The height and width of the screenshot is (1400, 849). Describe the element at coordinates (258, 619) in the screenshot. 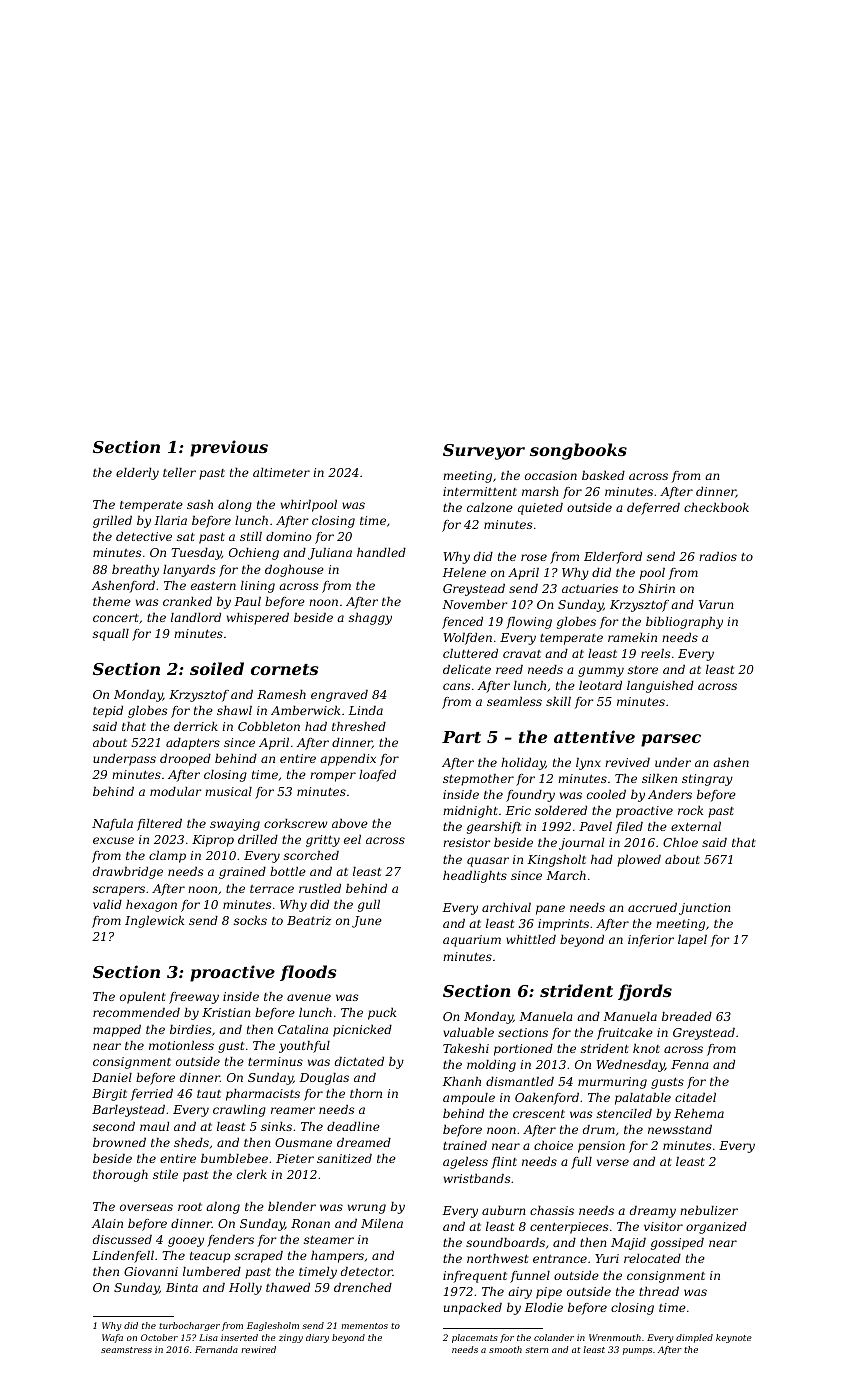

I see `whispered` at that location.
